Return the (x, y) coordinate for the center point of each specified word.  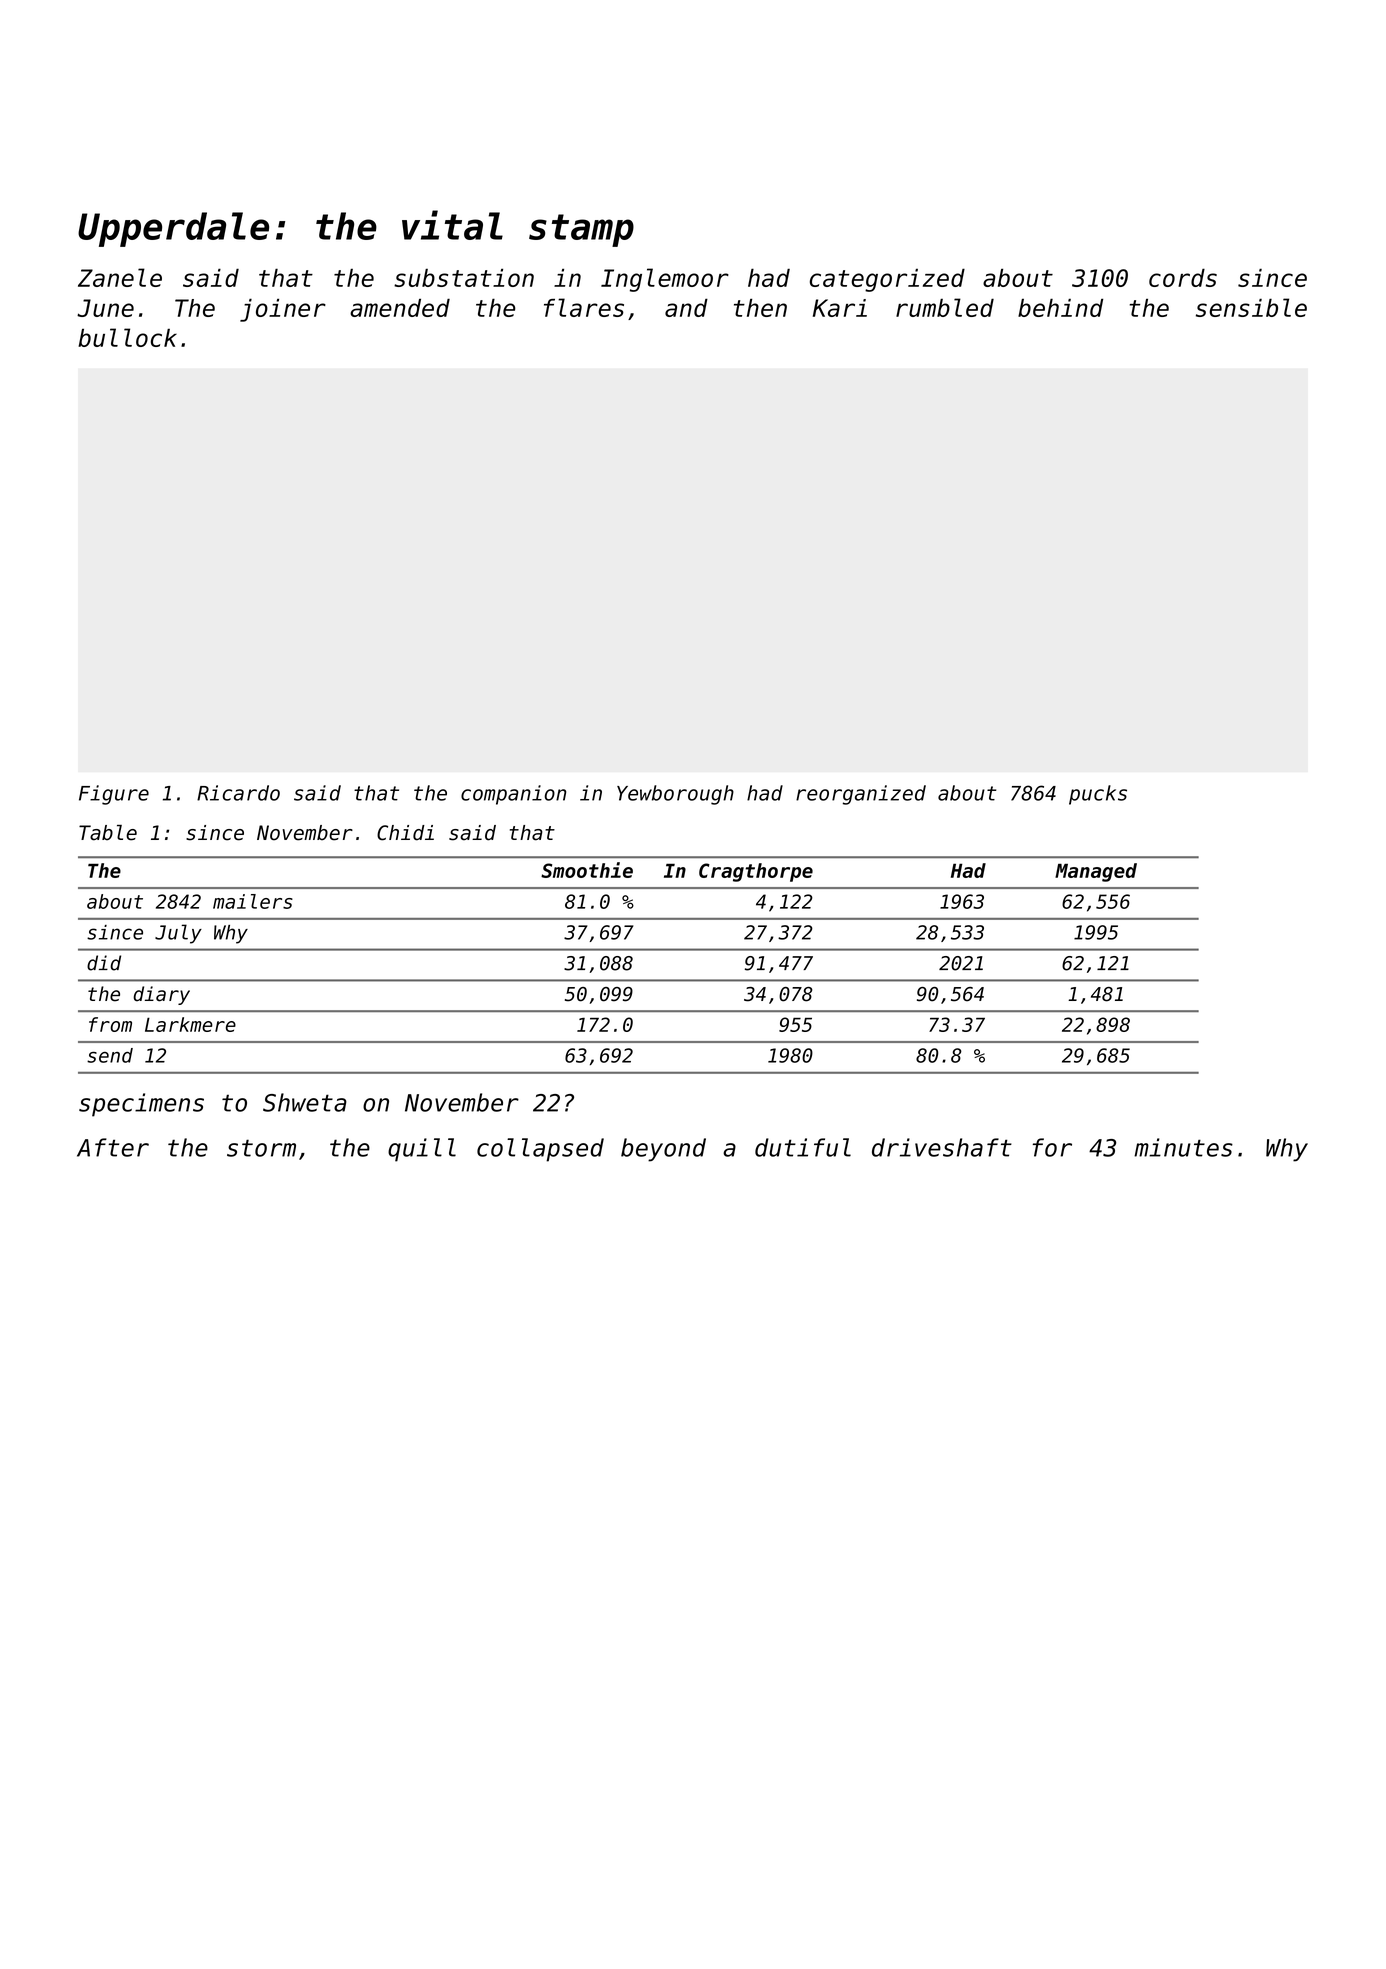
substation (464, 278)
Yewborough (675, 795)
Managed (1096, 872)
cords (1183, 277)
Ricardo (238, 793)
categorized (887, 280)
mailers (253, 901)
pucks (1098, 795)
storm (261, 1148)
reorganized (861, 795)
